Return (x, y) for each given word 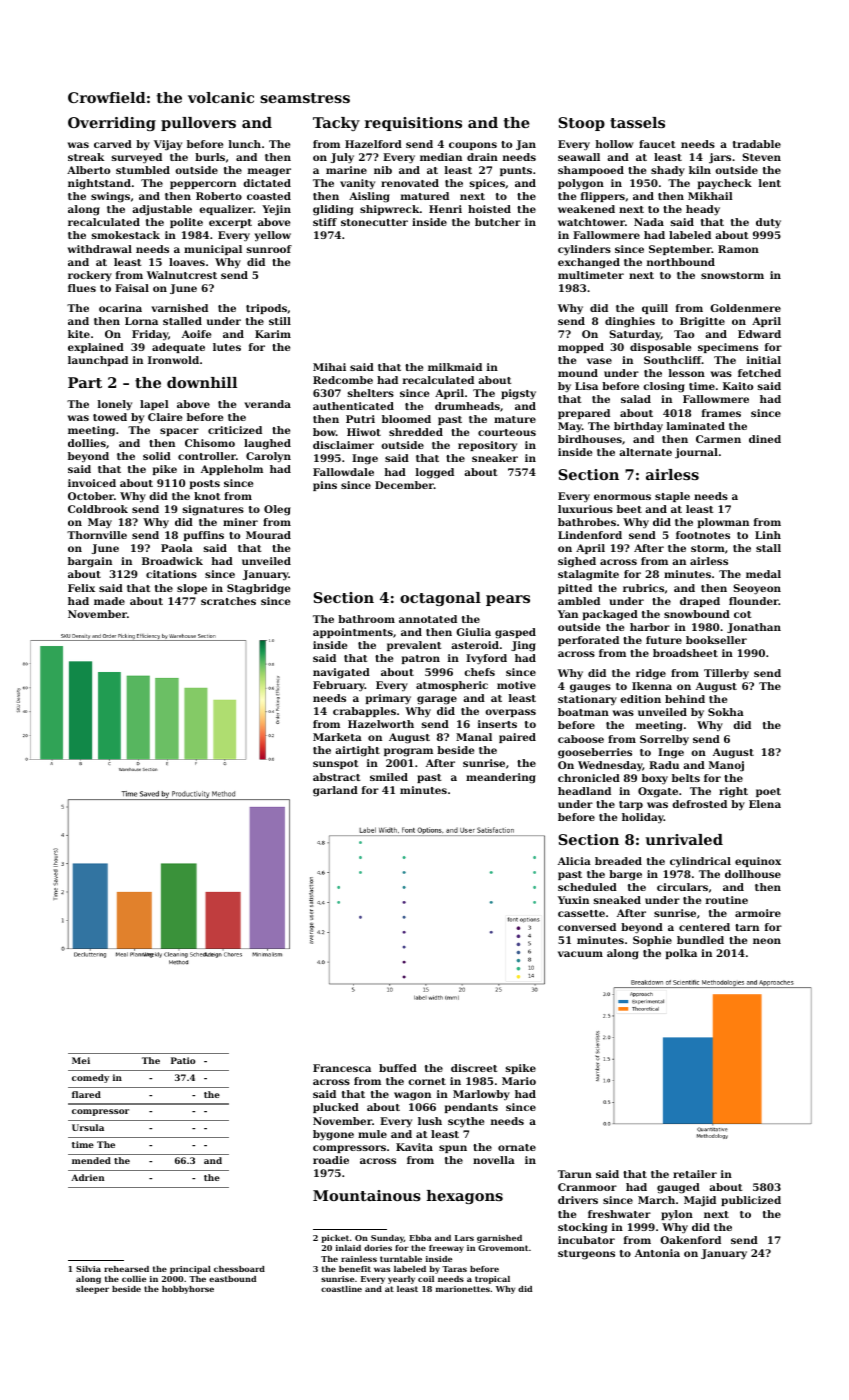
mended (91, 1160)
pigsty (518, 394)
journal (696, 453)
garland (335, 791)
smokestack (126, 235)
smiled (389, 777)
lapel (154, 405)
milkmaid (455, 367)
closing (664, 387)
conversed (587, 927)
